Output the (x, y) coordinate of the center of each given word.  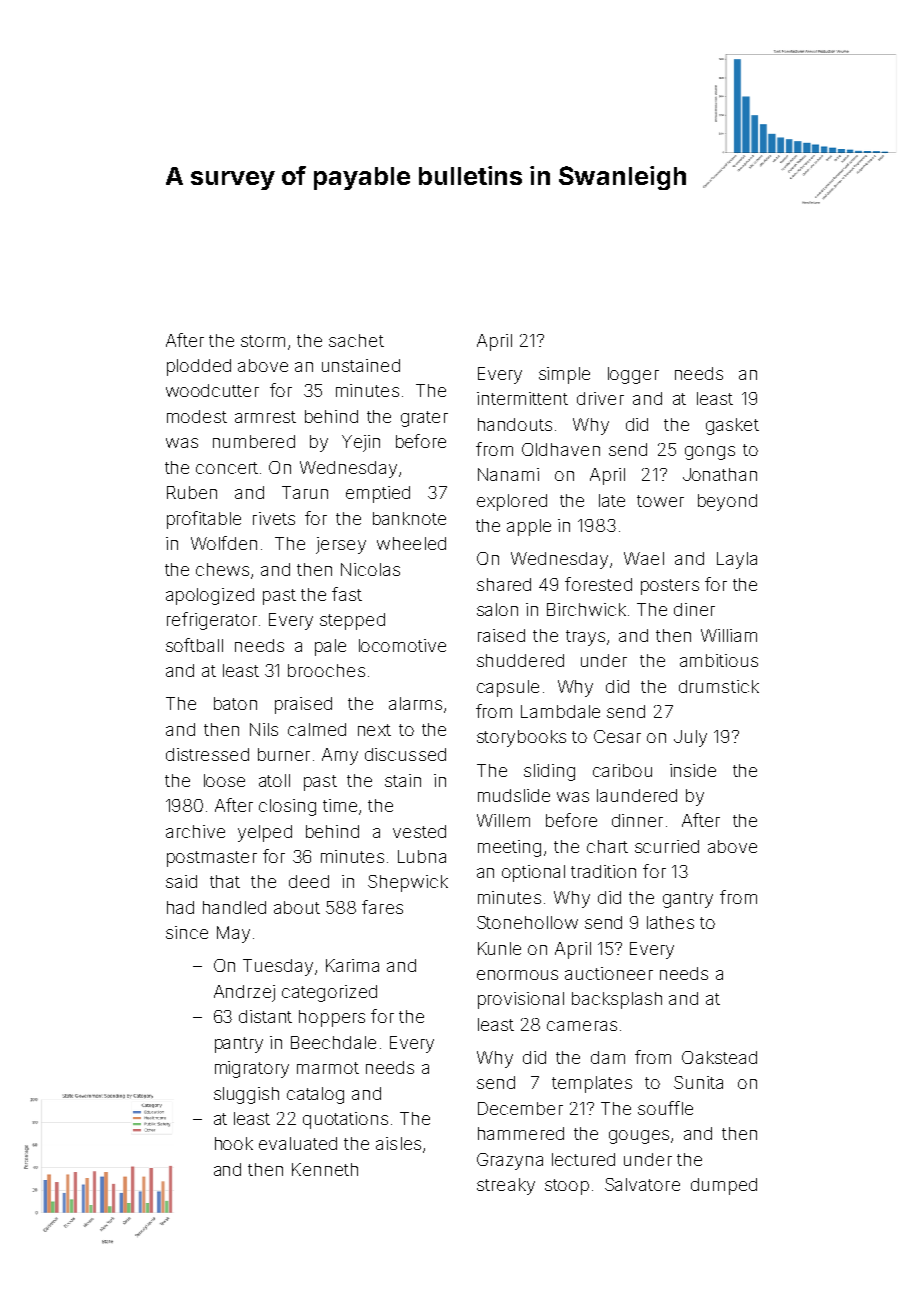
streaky (506, 1186)
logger (633, 375)
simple (564, 375)
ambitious (719, 660)
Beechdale (333, 1042)
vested (419, 831)
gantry (688, 900)
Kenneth (325, 1169)
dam (608, 1057)
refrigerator (212, 621)
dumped (724, 1186)
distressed (207, 754)
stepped (352, 621)
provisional (521, 1000)
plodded (199, 367)
